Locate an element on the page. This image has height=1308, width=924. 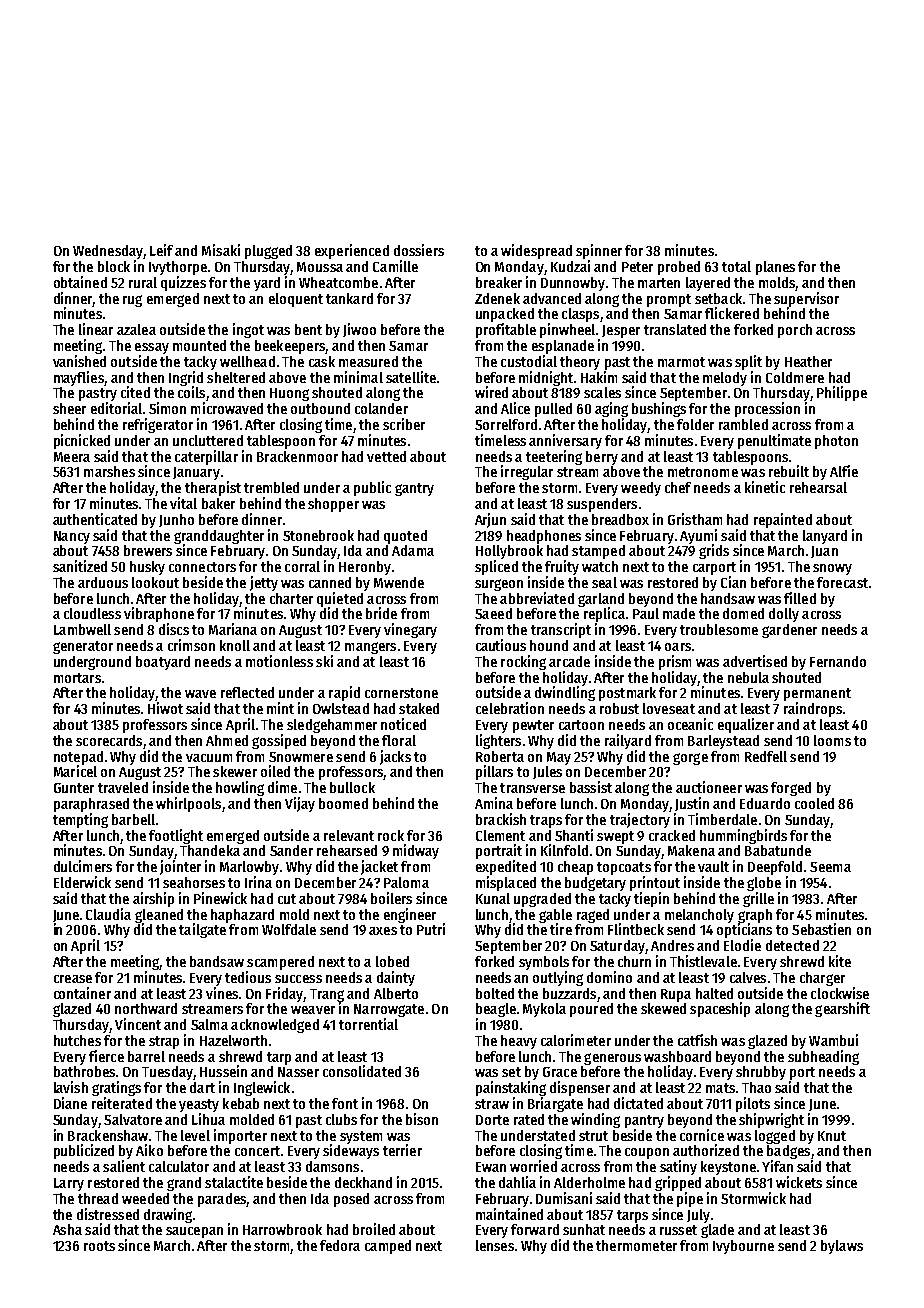
Amina is located at coordinates (494, 803).
